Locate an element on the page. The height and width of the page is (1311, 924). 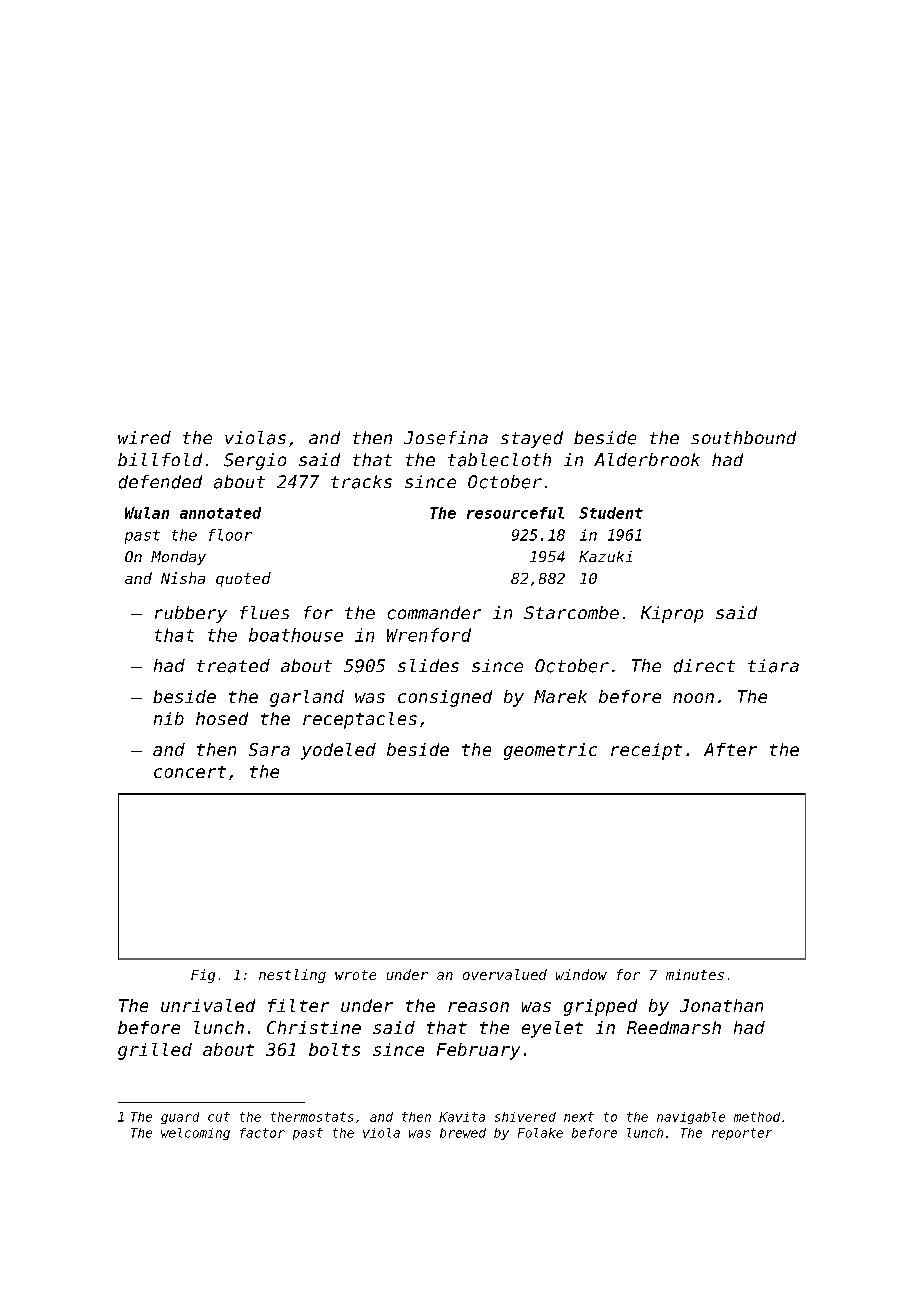
factor is located at coordinates (262, 1133).
